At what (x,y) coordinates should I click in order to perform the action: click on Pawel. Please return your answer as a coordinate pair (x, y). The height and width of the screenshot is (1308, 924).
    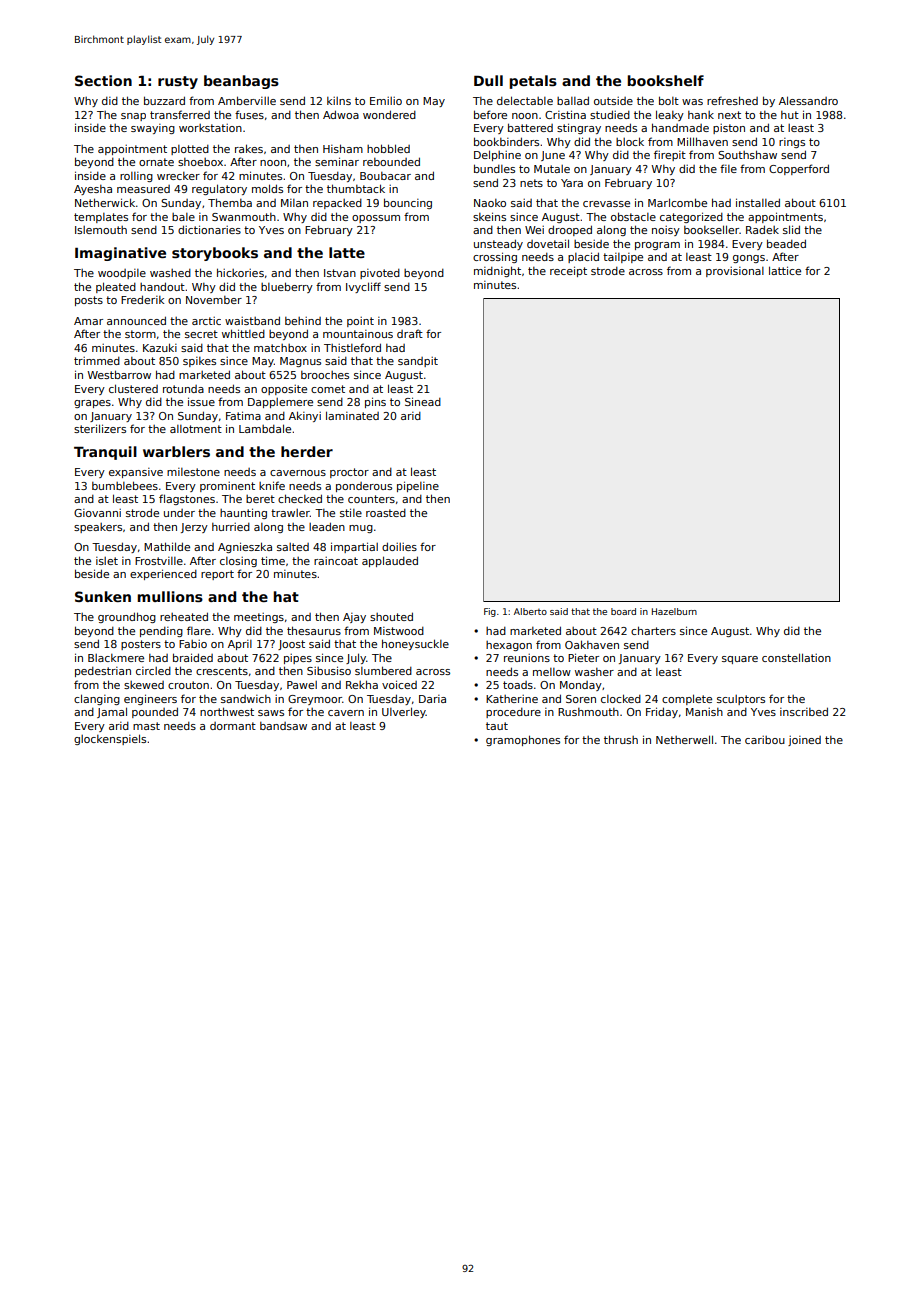
    Looking at the image, I should click on (302, 685).
